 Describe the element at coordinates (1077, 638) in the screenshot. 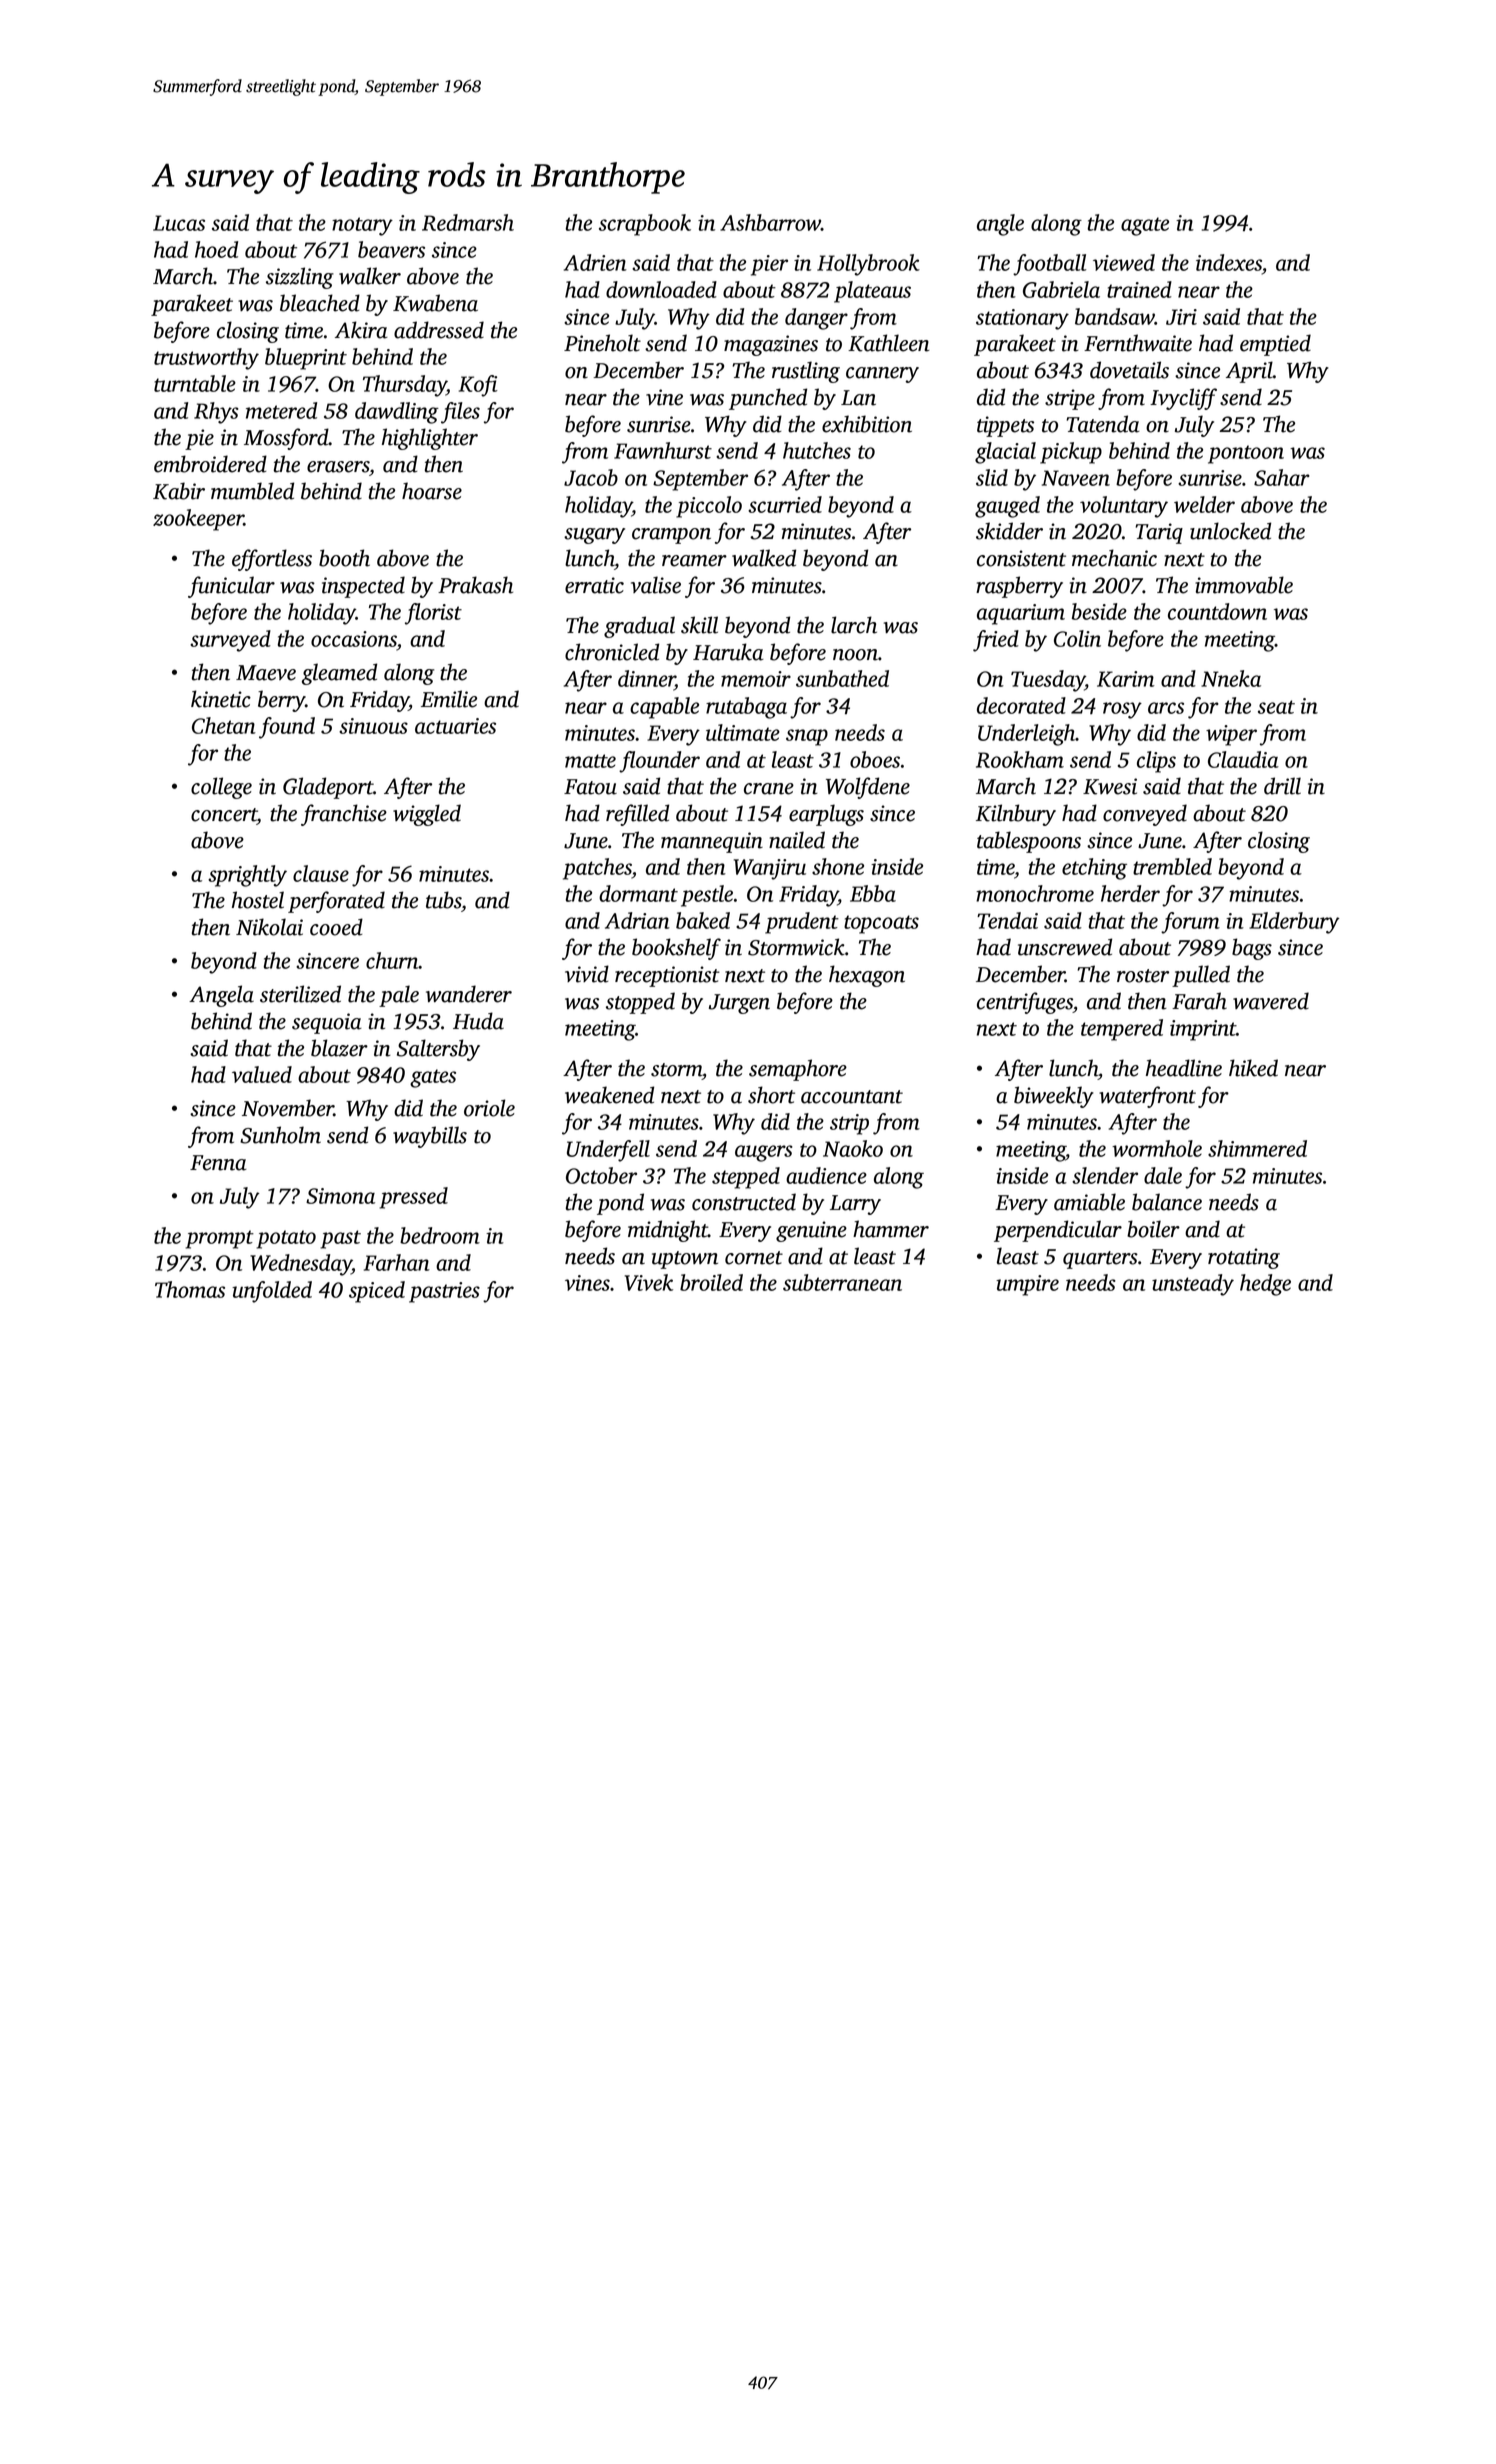

I see `Colin` at that location.
